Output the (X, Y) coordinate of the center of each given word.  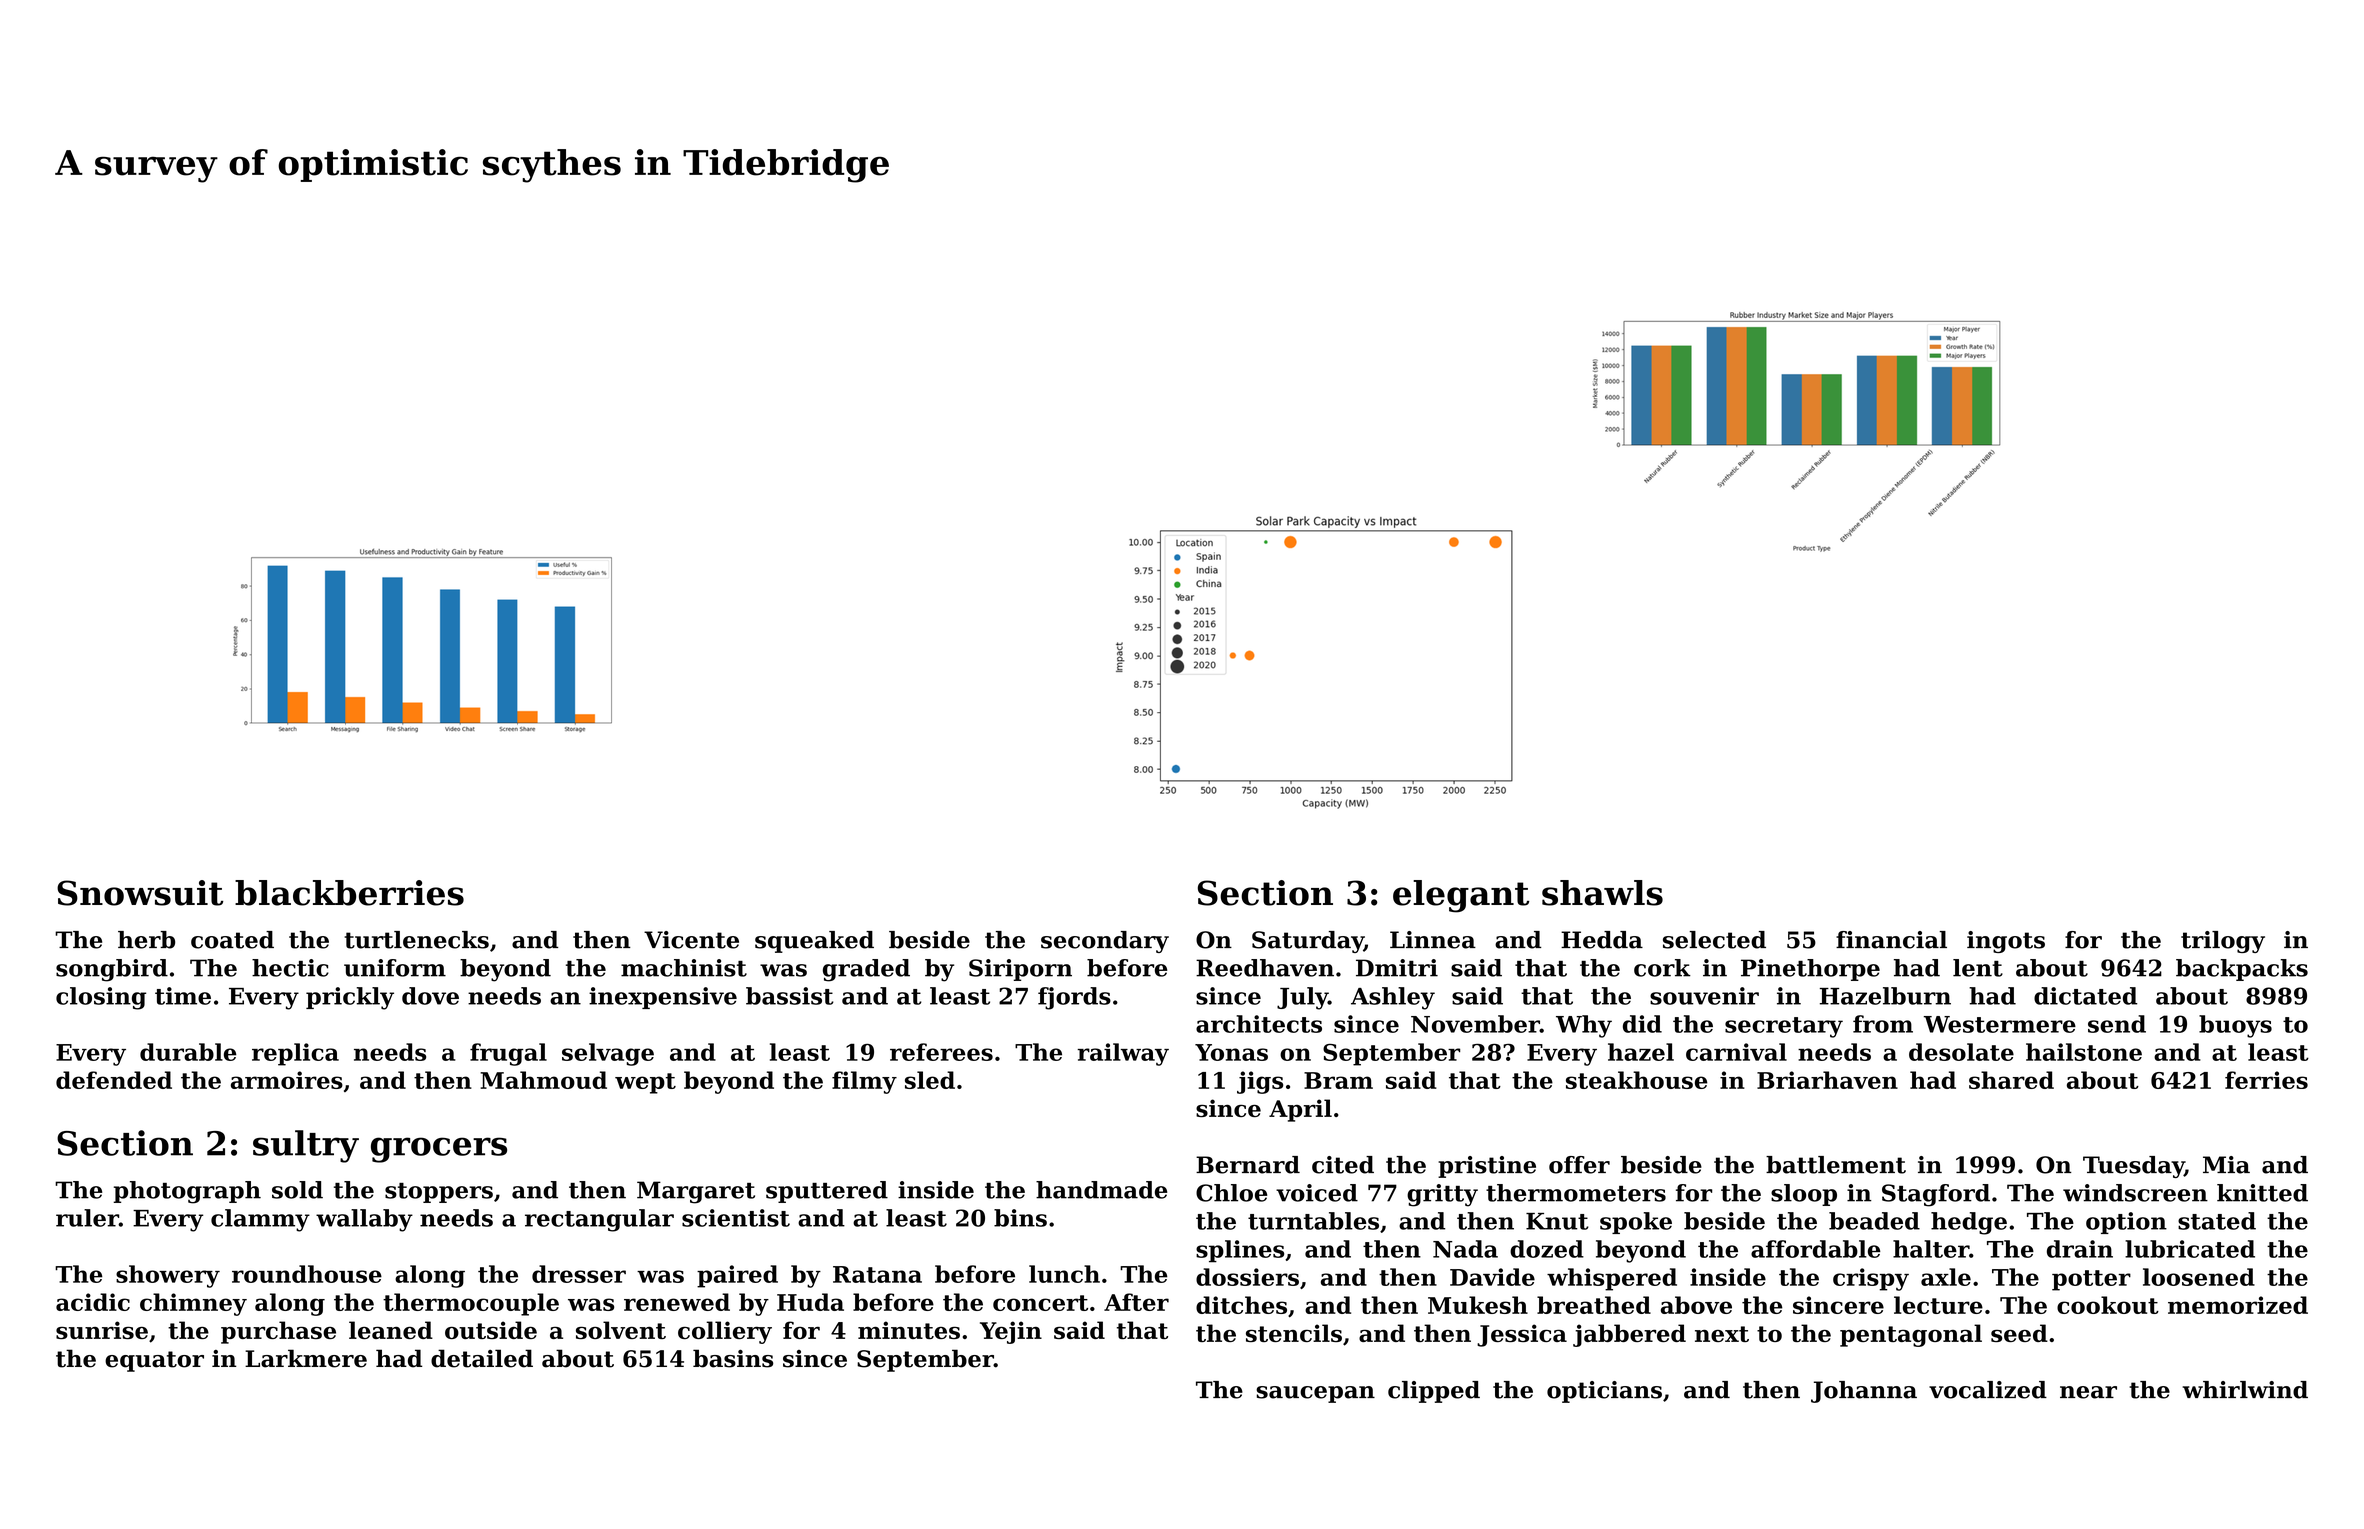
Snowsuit (140, 893)
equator (154, 1361)
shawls (1602, 893)
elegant (1461, 896)
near (2088, 1392)
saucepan (1315, 1394)
